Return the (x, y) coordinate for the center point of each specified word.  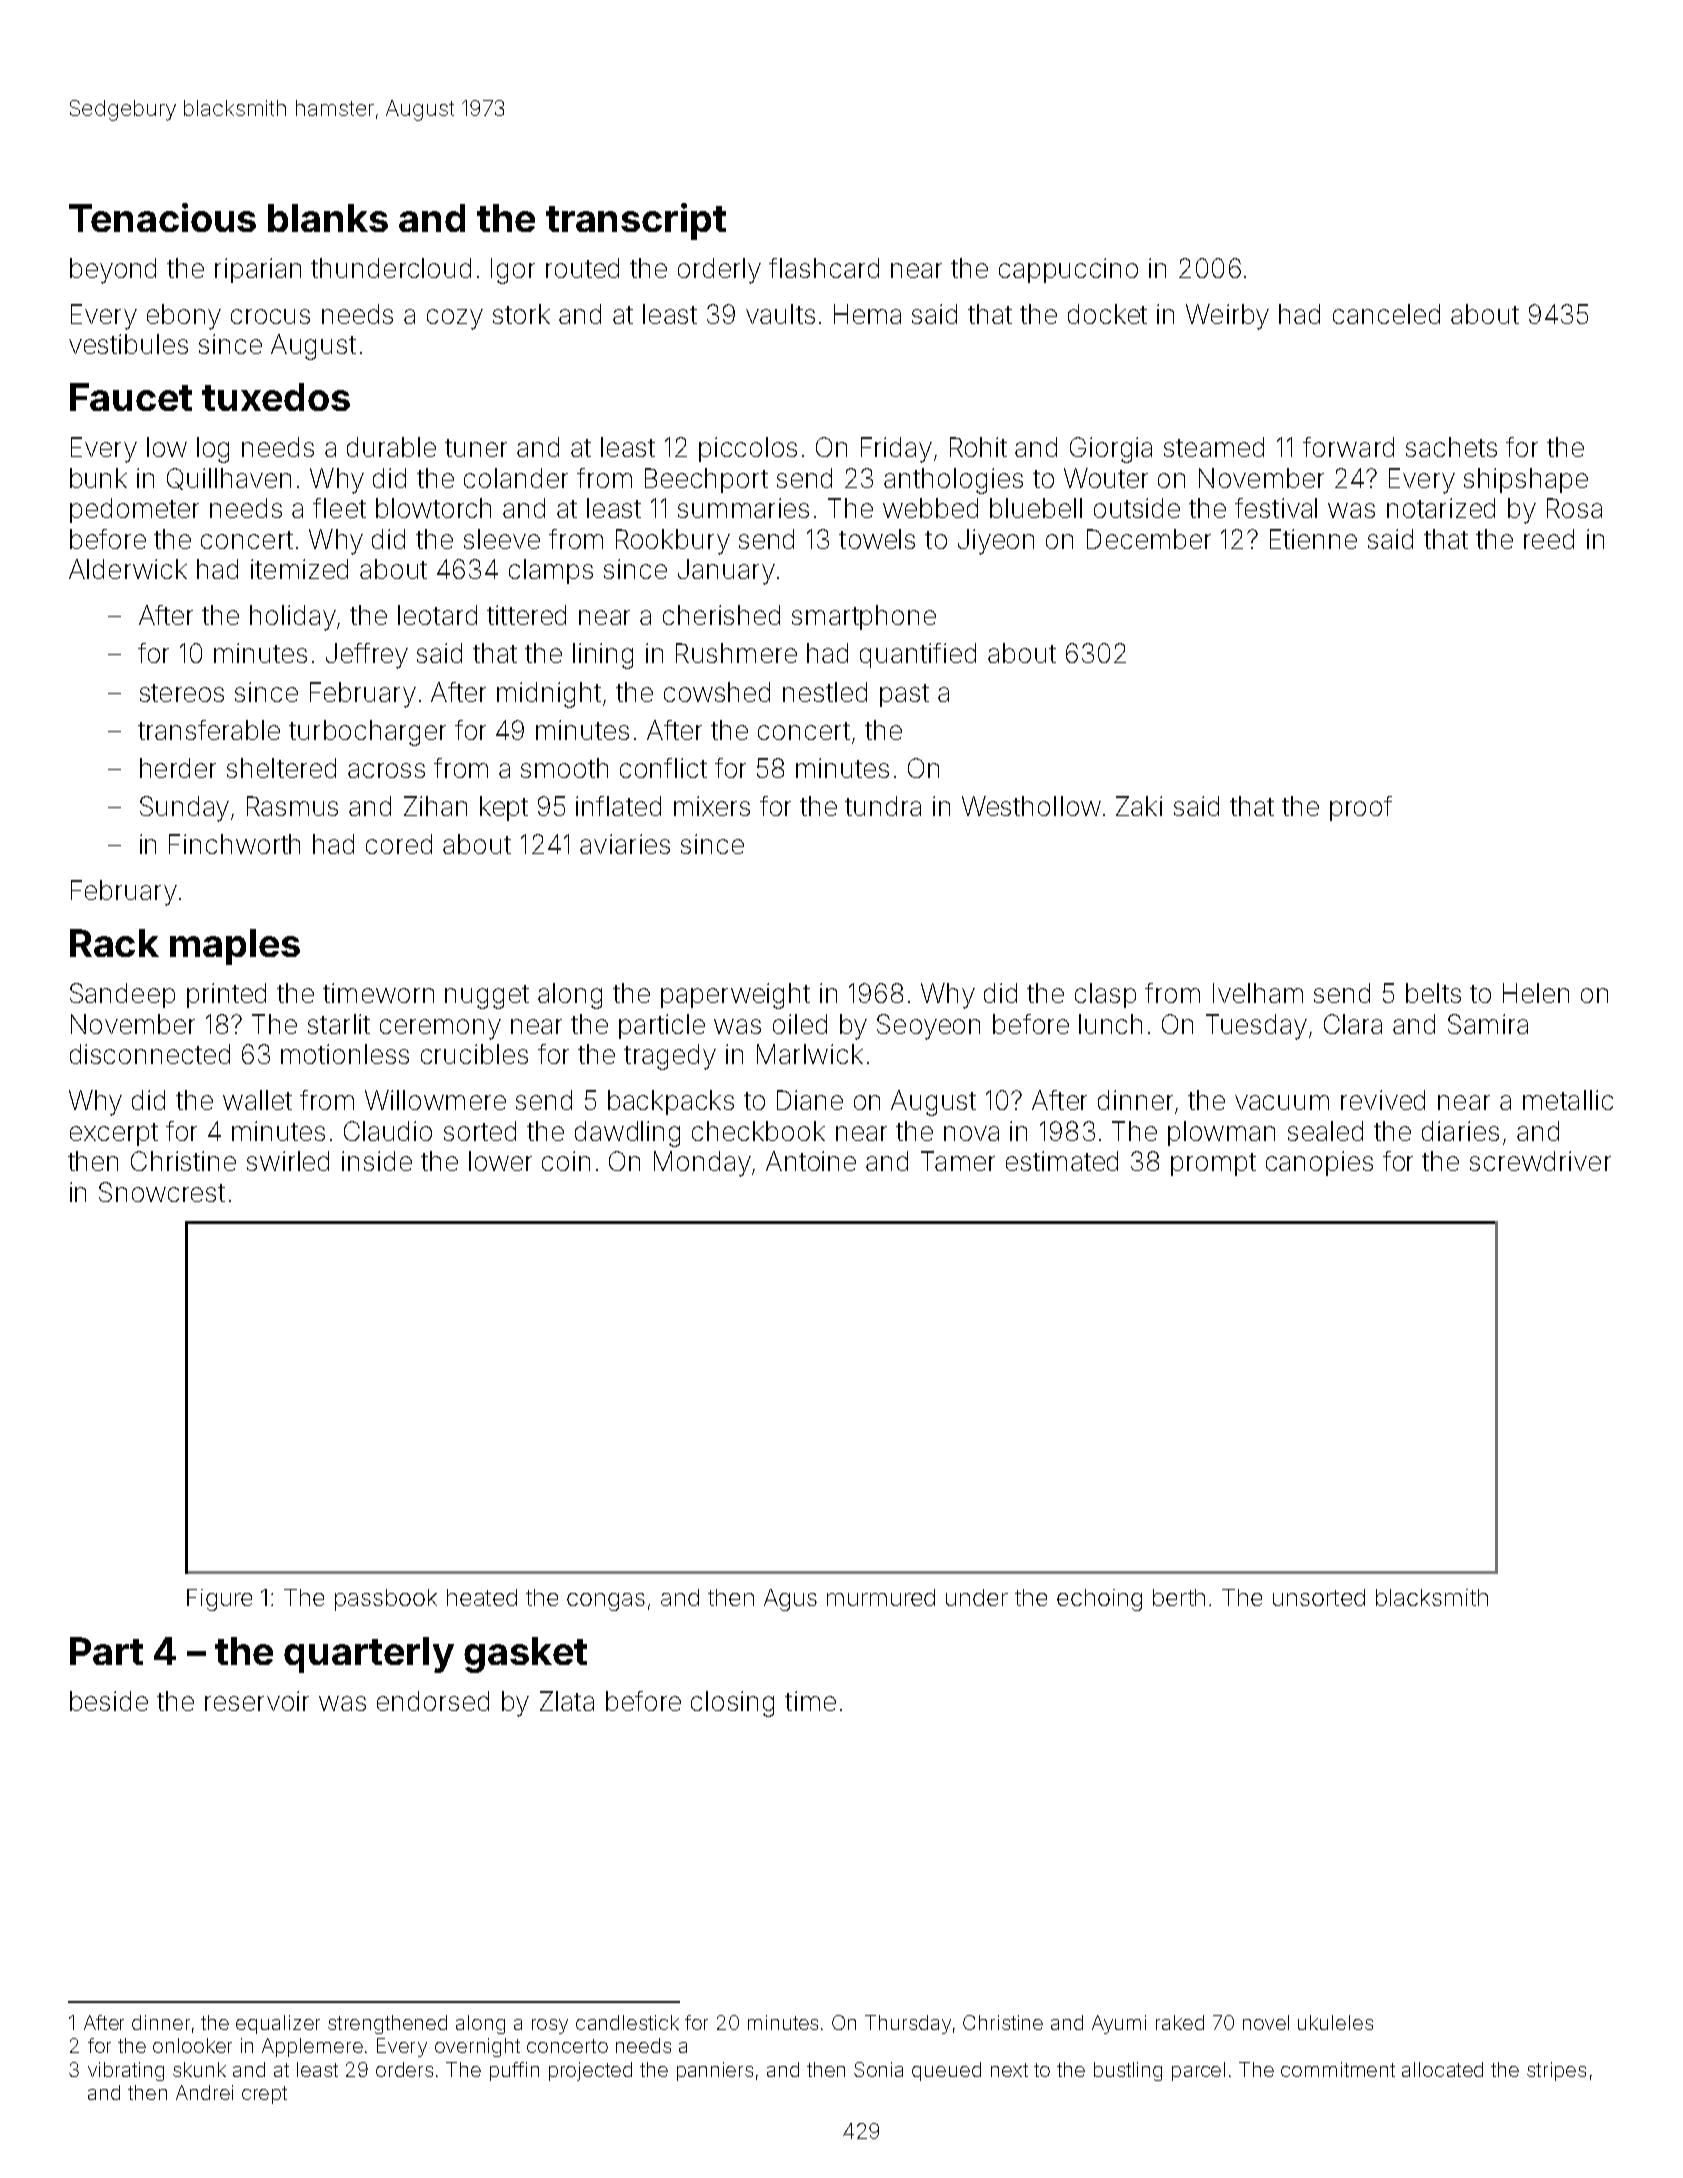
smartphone (864, 617)
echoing (1099, 1600)
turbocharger (367, 733)
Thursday (908, 2024)
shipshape (1526, 480)
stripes (1556, 2071)
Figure (219, 1600)
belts (1433, 993)
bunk (98, 478)
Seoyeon (928, 1027)
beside (109, 1701)
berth (1179, 1597)
